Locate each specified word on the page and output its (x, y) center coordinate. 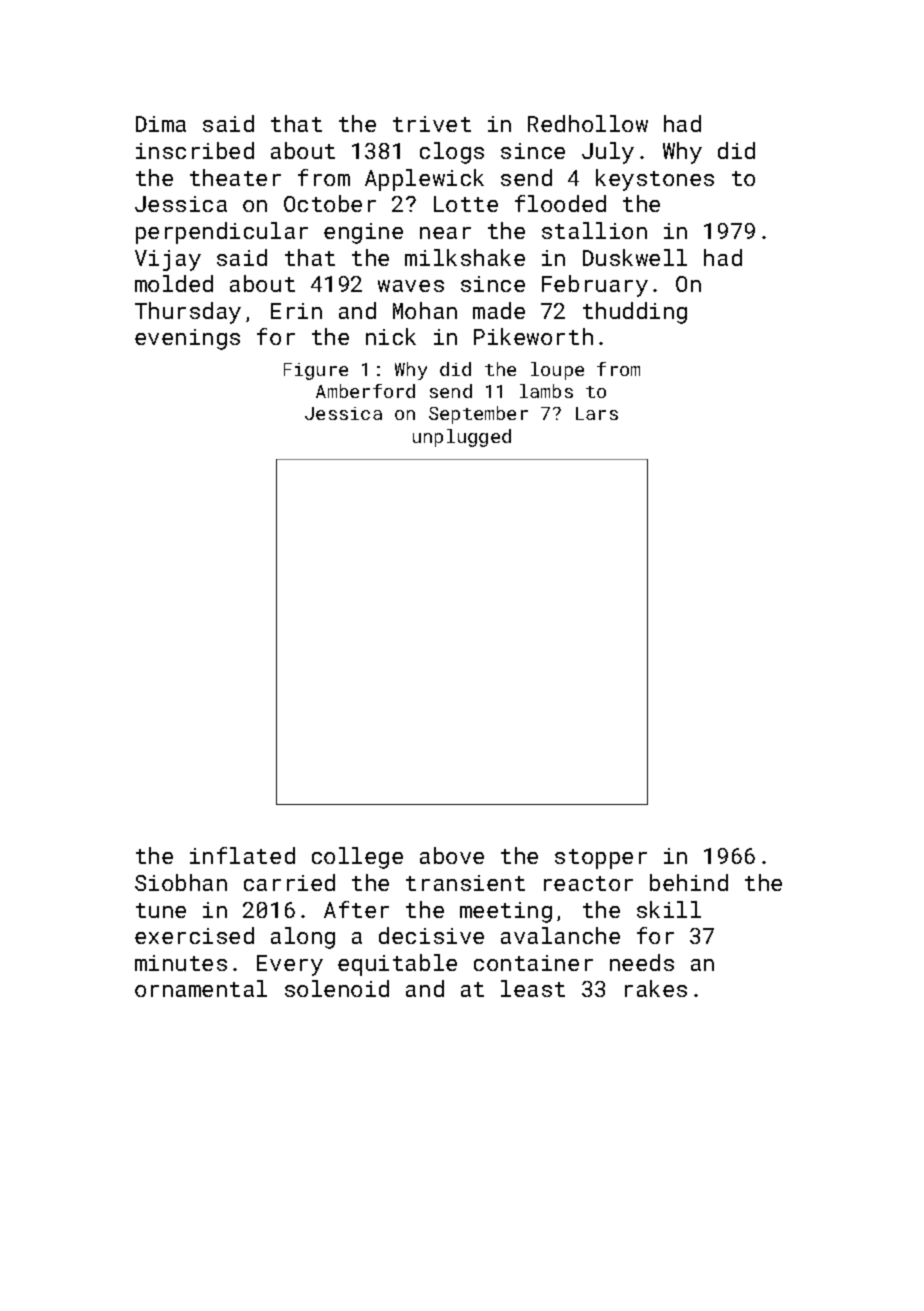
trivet (432, 124)
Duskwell (635, 257)
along (303, 938)
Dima (161, 124)
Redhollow (588, 123)
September (478, 415)
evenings (187, 339)
